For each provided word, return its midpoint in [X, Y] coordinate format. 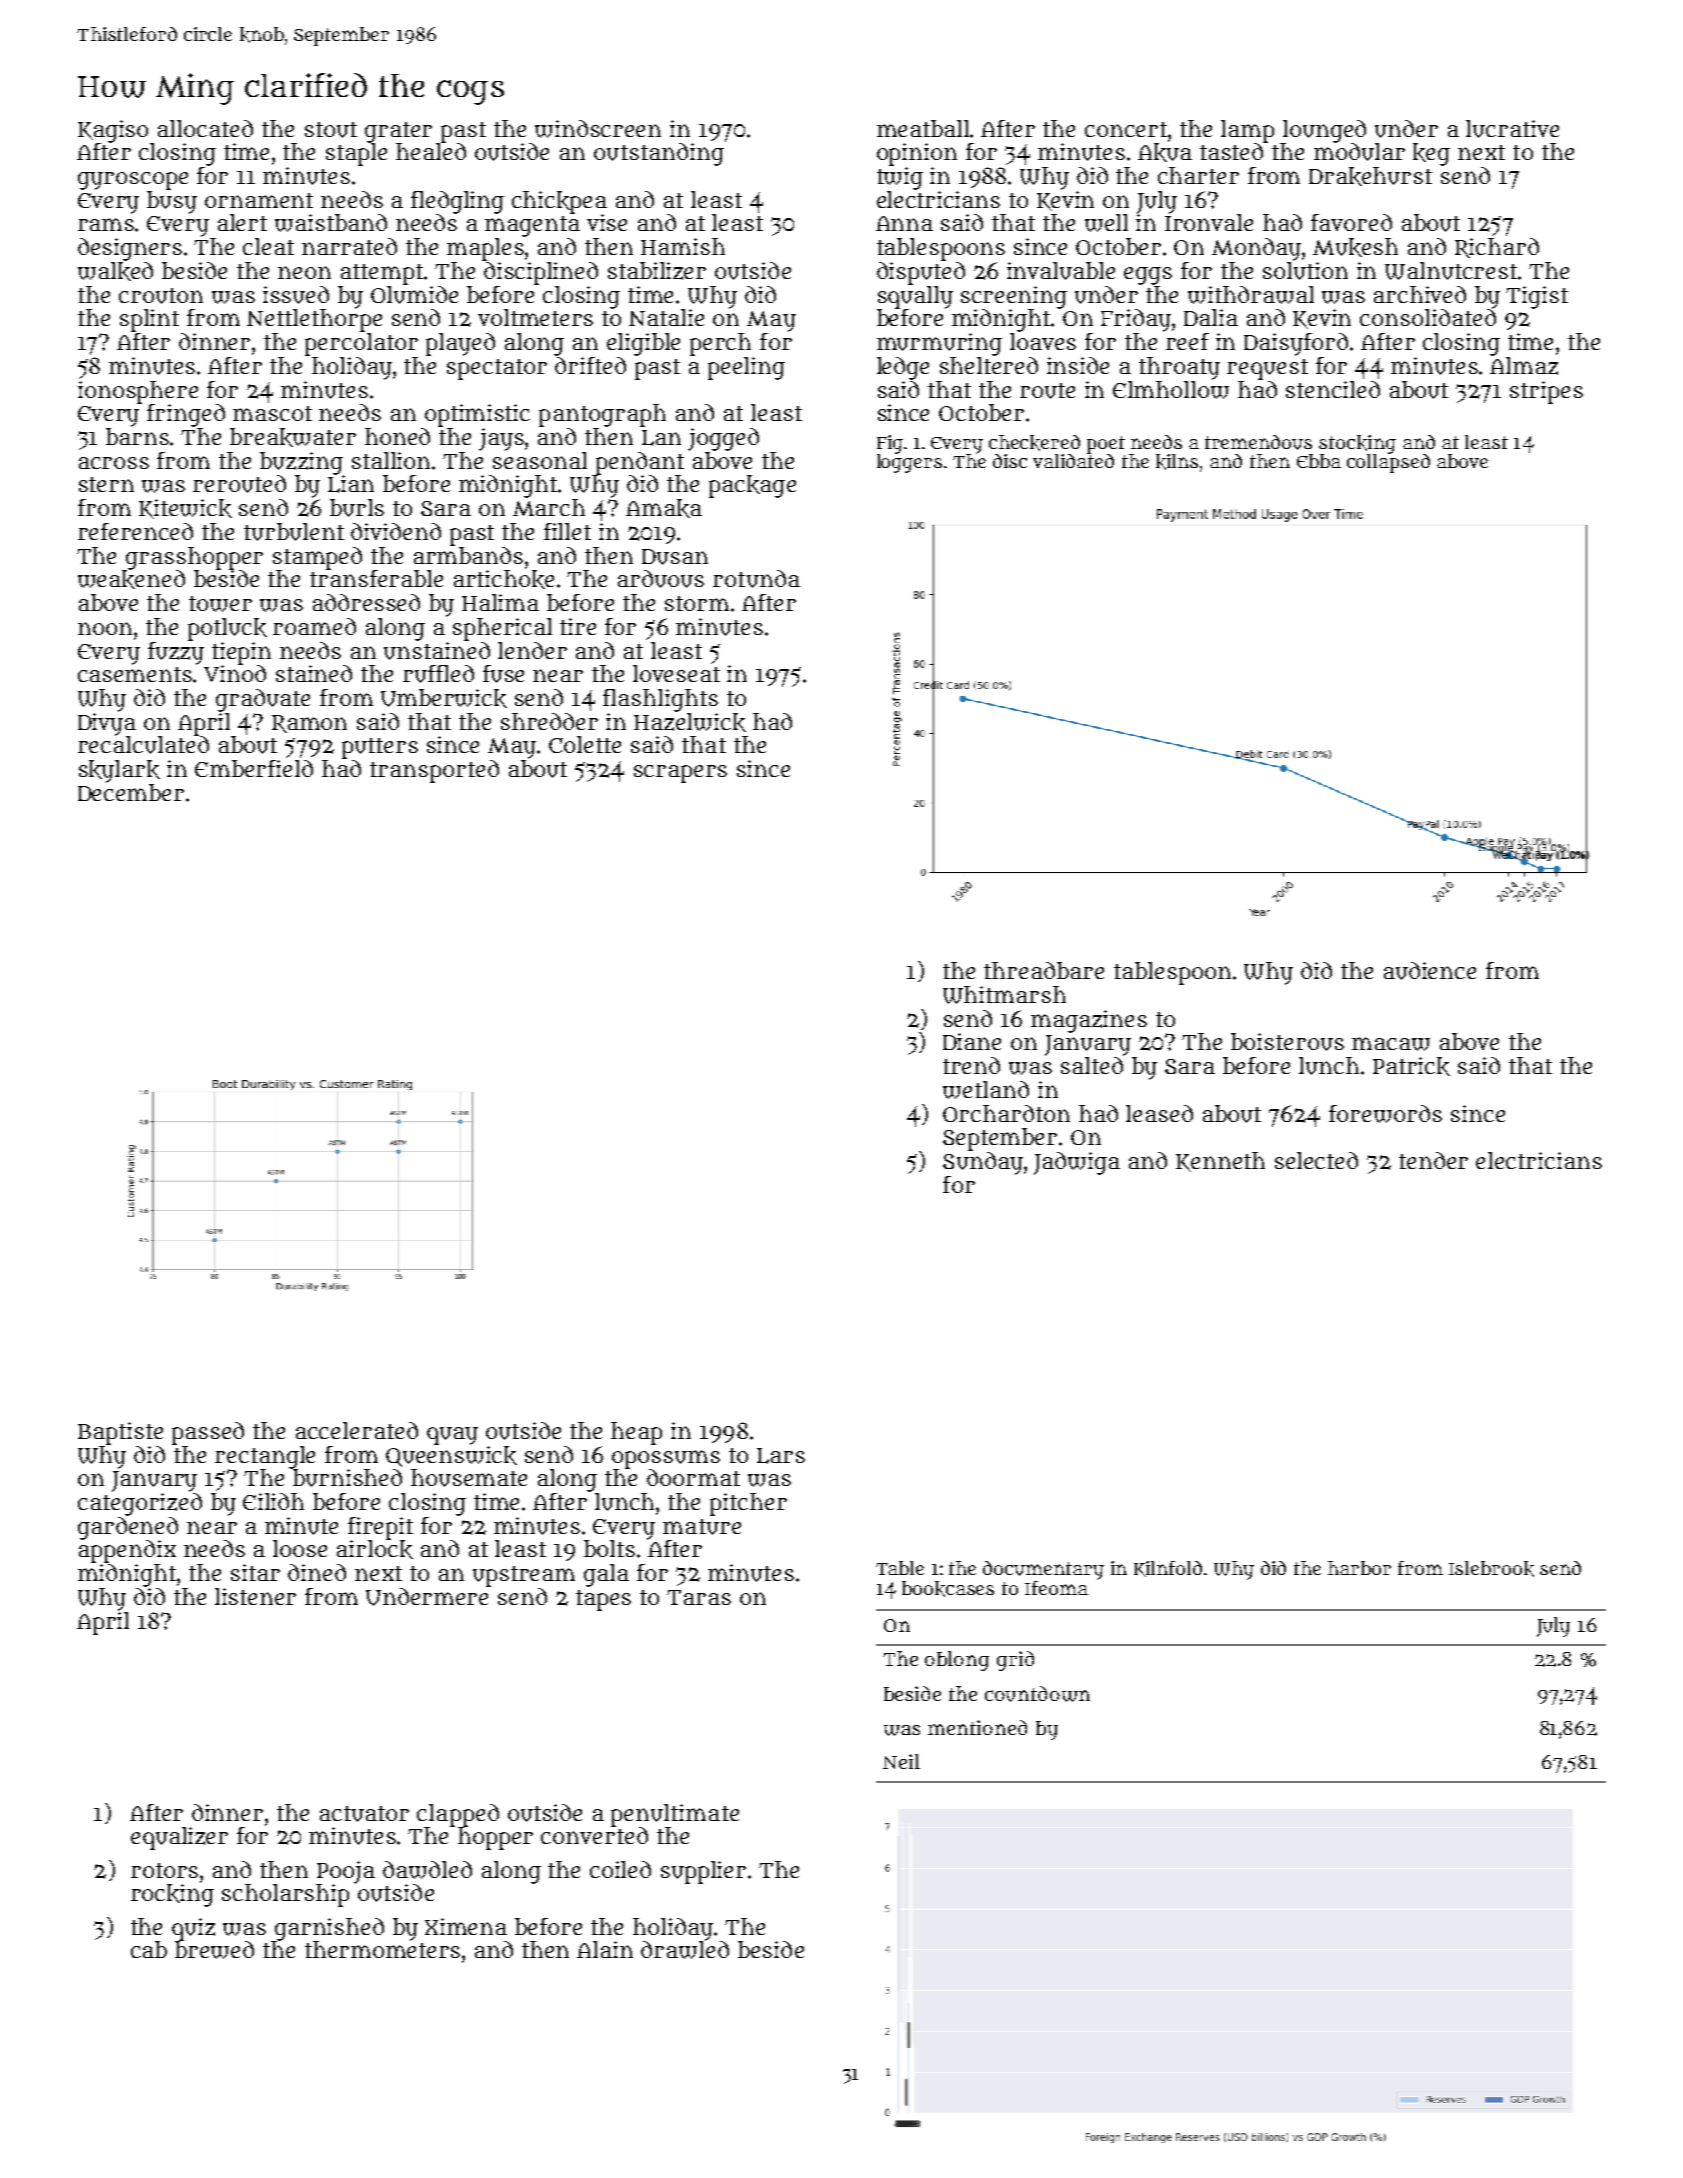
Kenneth [1220, 1162]
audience [1430, 971]
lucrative [1512, 129]
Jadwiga [1077, 1163]
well [1106, 223]
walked [115, 271]
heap [636, 1433]
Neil [901, 1761]
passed [208, 1433]
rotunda [756, 579]
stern [106, 484]
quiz [193, 1929]
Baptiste [120, 1433]
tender [1433, 1160]
